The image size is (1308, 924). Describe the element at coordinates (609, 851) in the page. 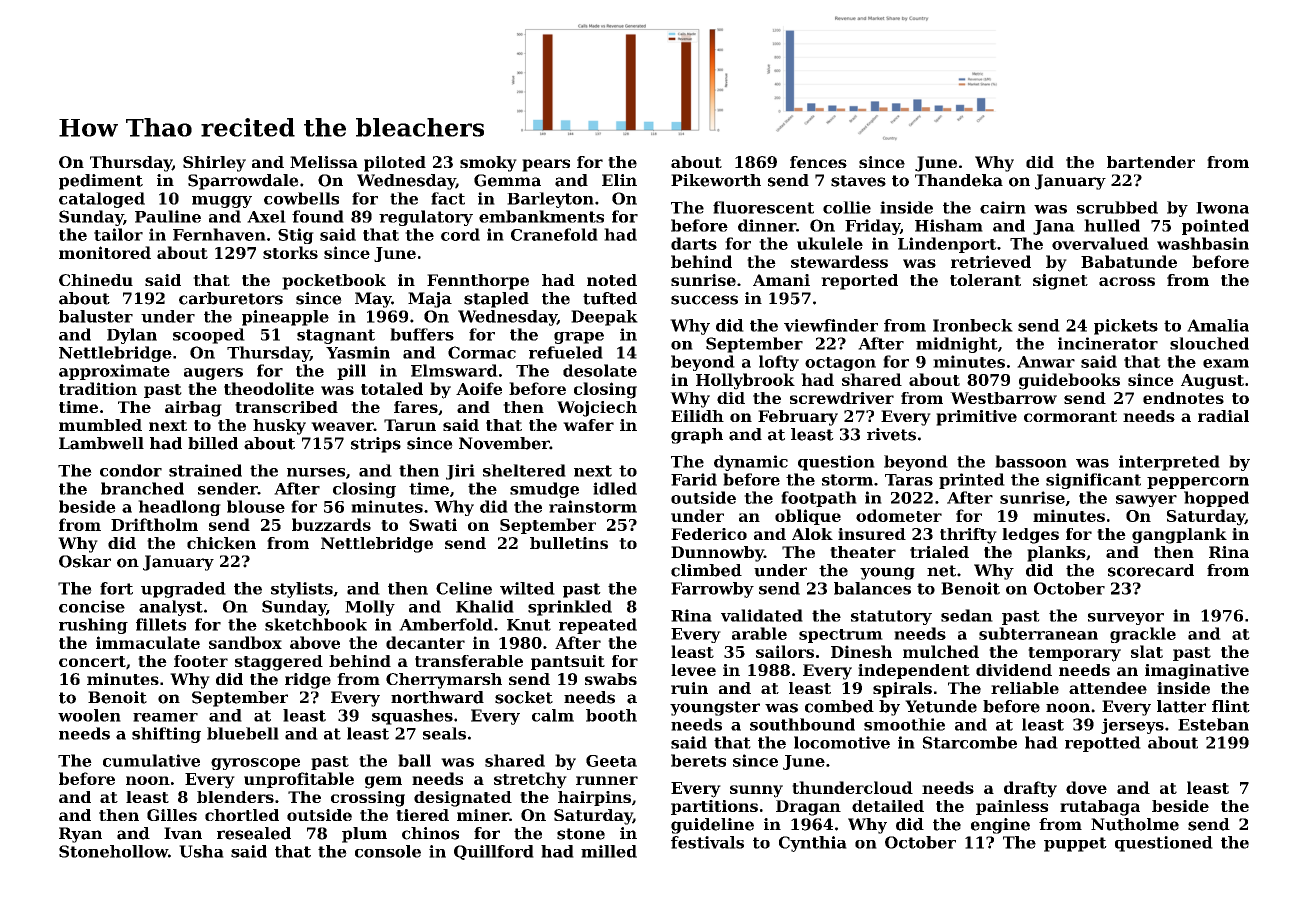

I see `milled` at that location.
